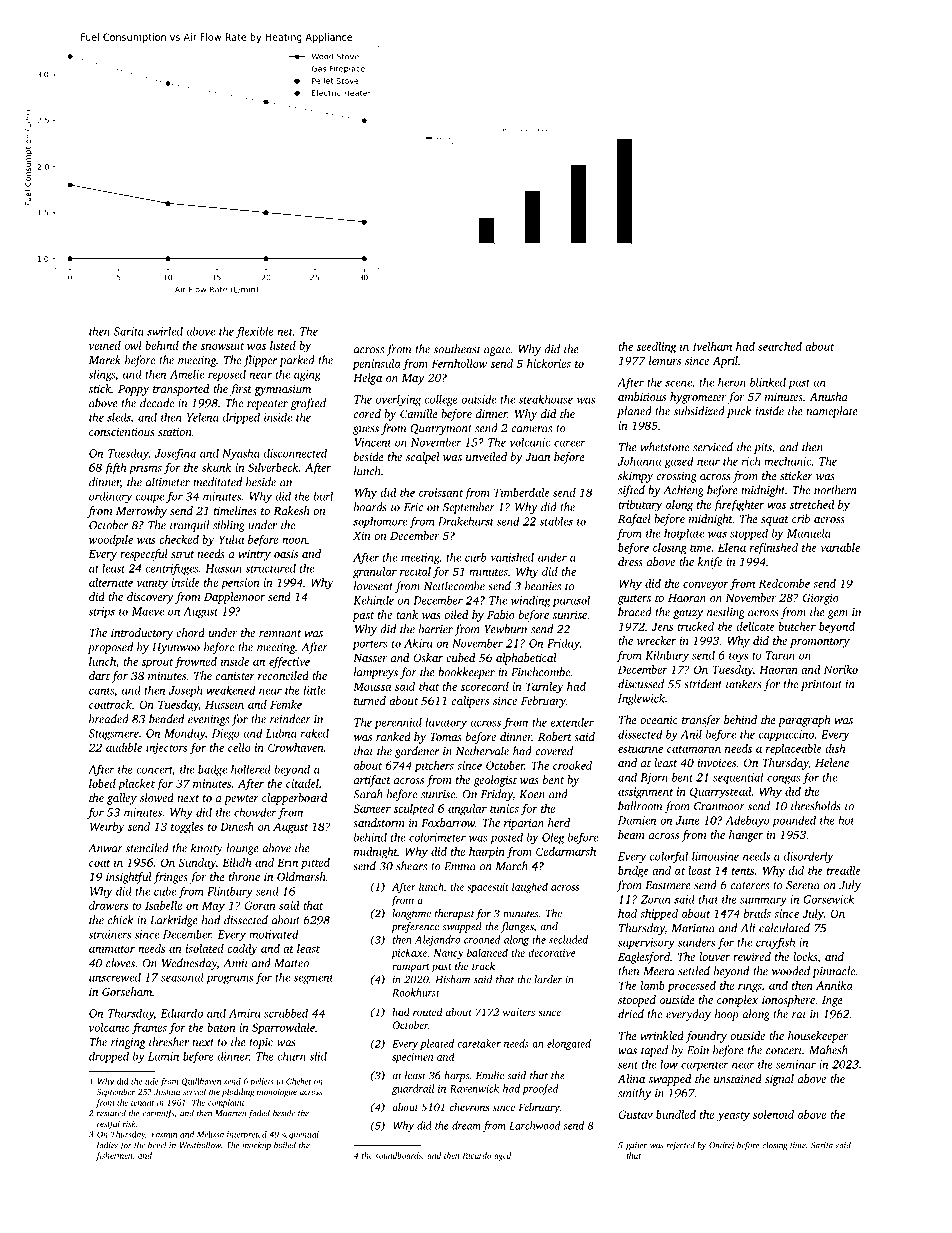 The image size is (952, 1233). What do you see at coordinates (840, 547) in the image?
I see `variable` at bounding box center [840, 547].
